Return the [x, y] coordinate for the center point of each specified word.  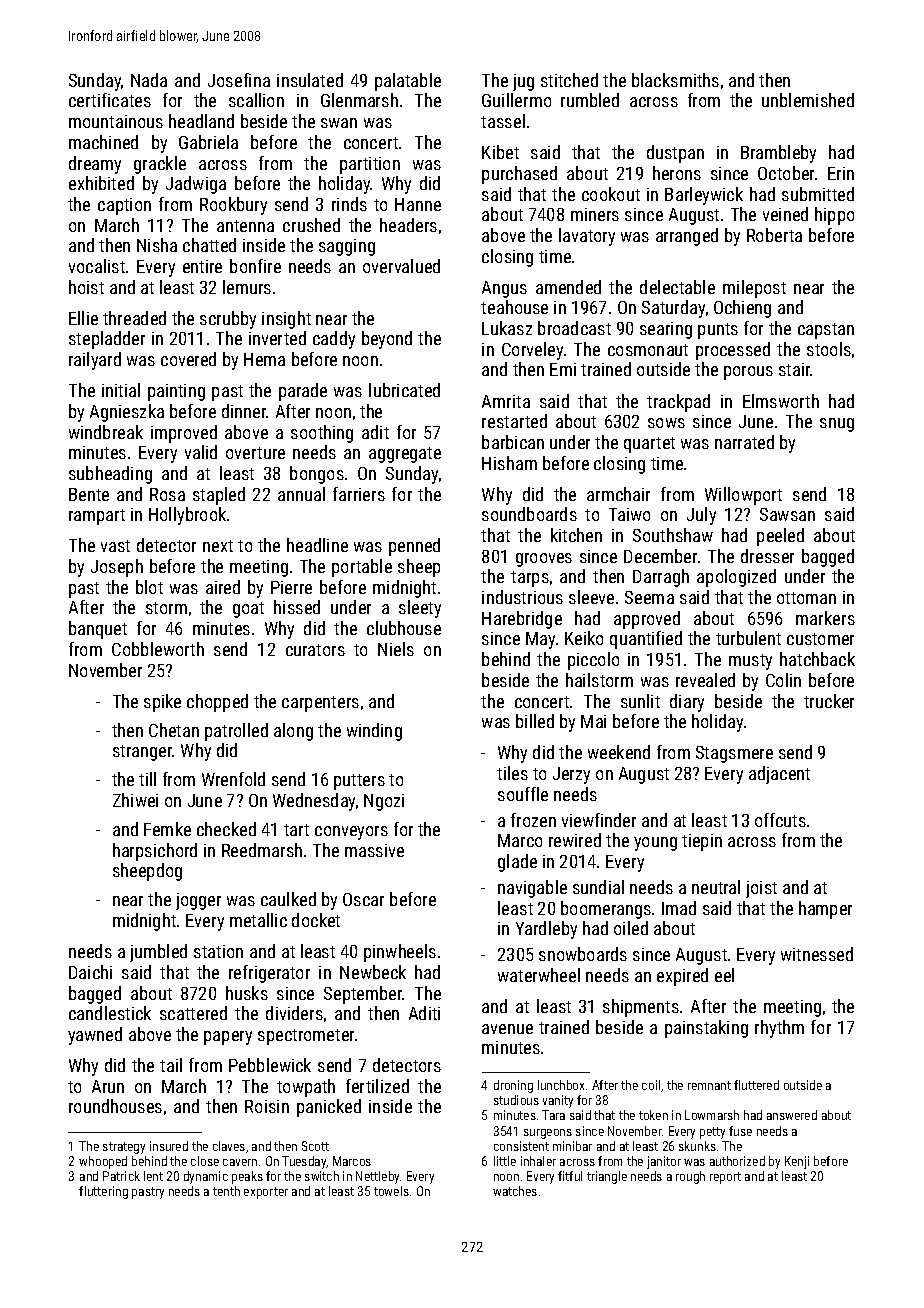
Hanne [418, 204]
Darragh [661, 578]
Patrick [121, 1176]
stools [829, 349]
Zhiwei [135, 800]
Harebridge [522, 620]
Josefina [239, 80]
